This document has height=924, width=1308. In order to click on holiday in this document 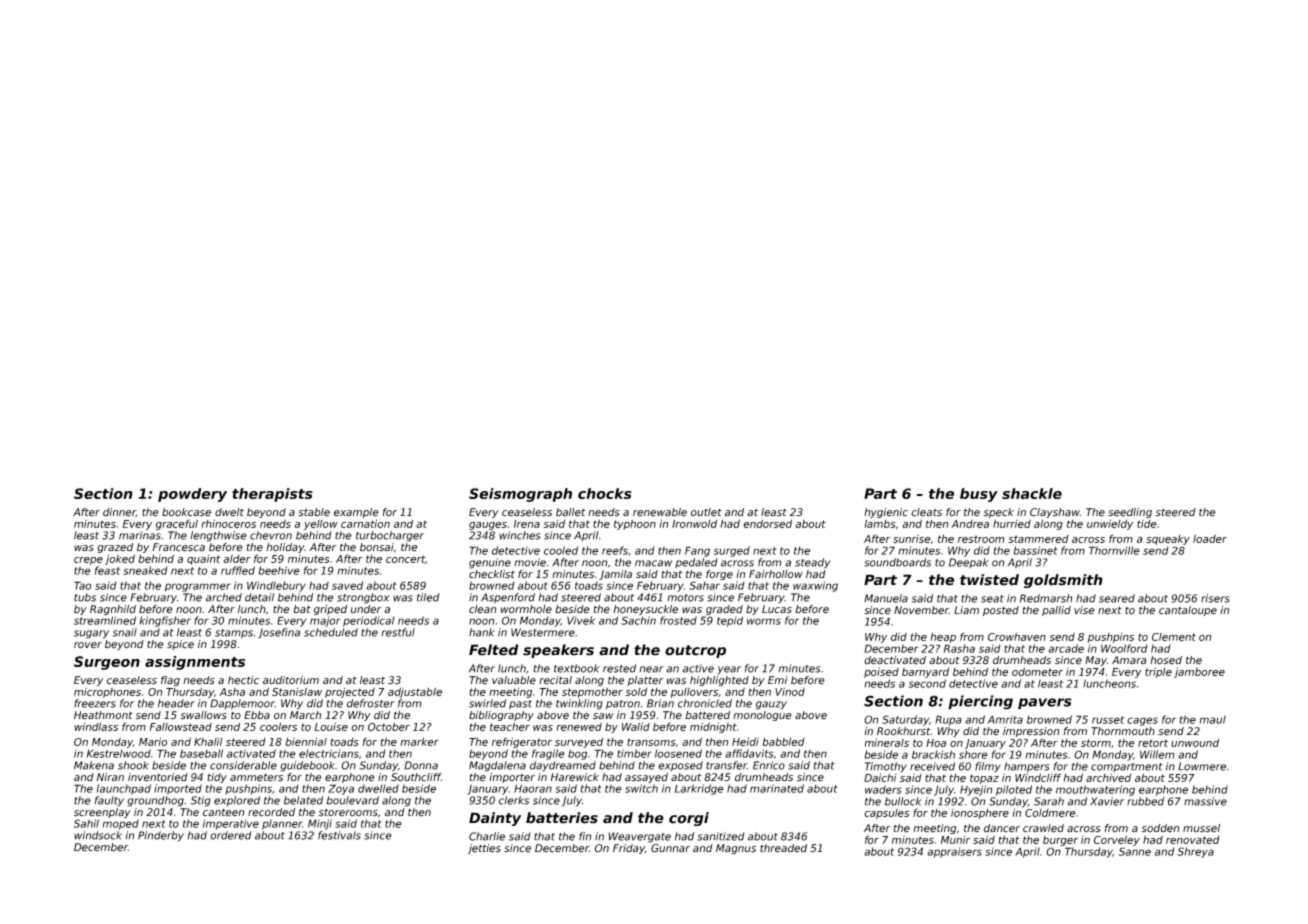, I will do `click(285, 548)`.
